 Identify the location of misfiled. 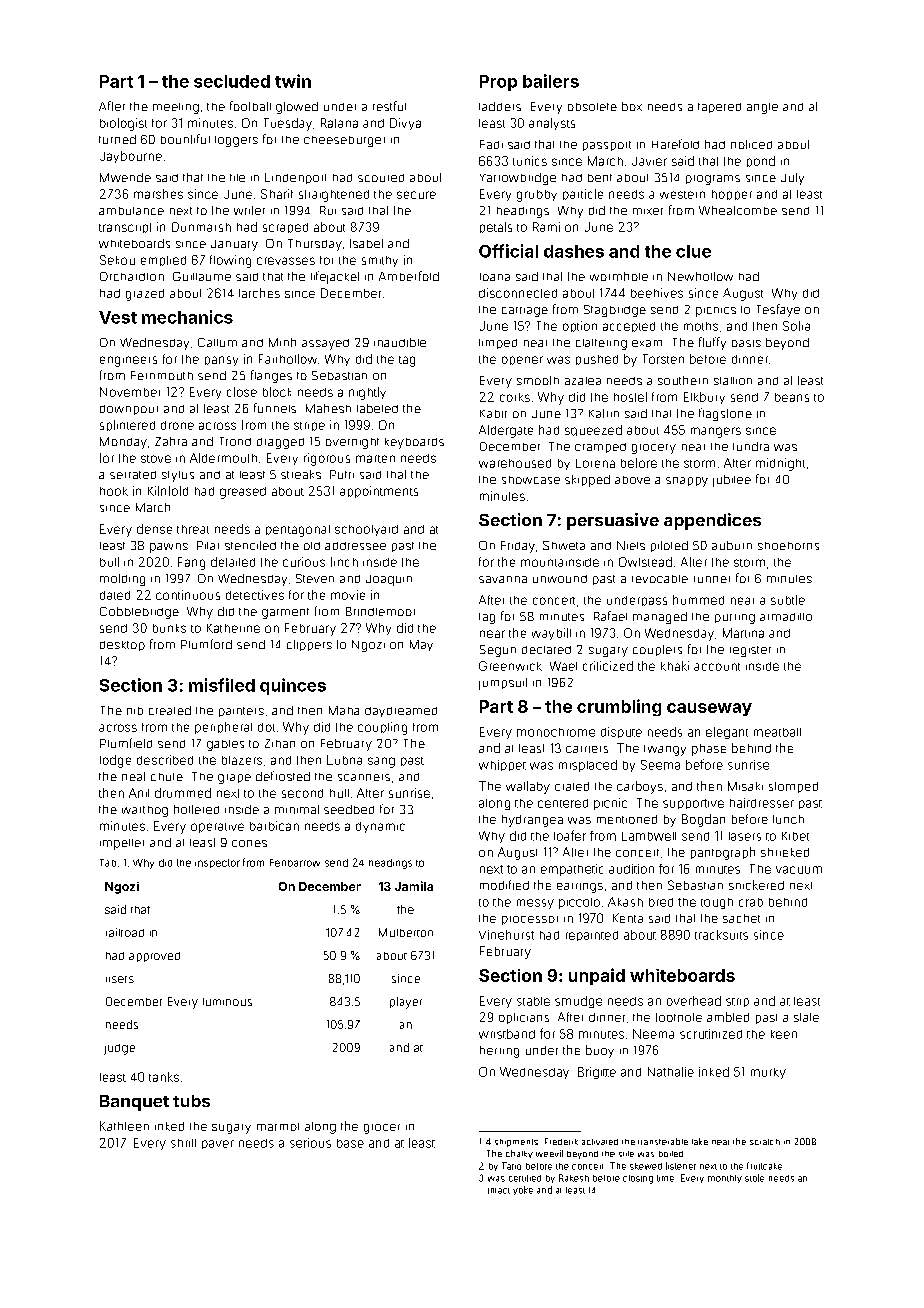
(222, 685).
